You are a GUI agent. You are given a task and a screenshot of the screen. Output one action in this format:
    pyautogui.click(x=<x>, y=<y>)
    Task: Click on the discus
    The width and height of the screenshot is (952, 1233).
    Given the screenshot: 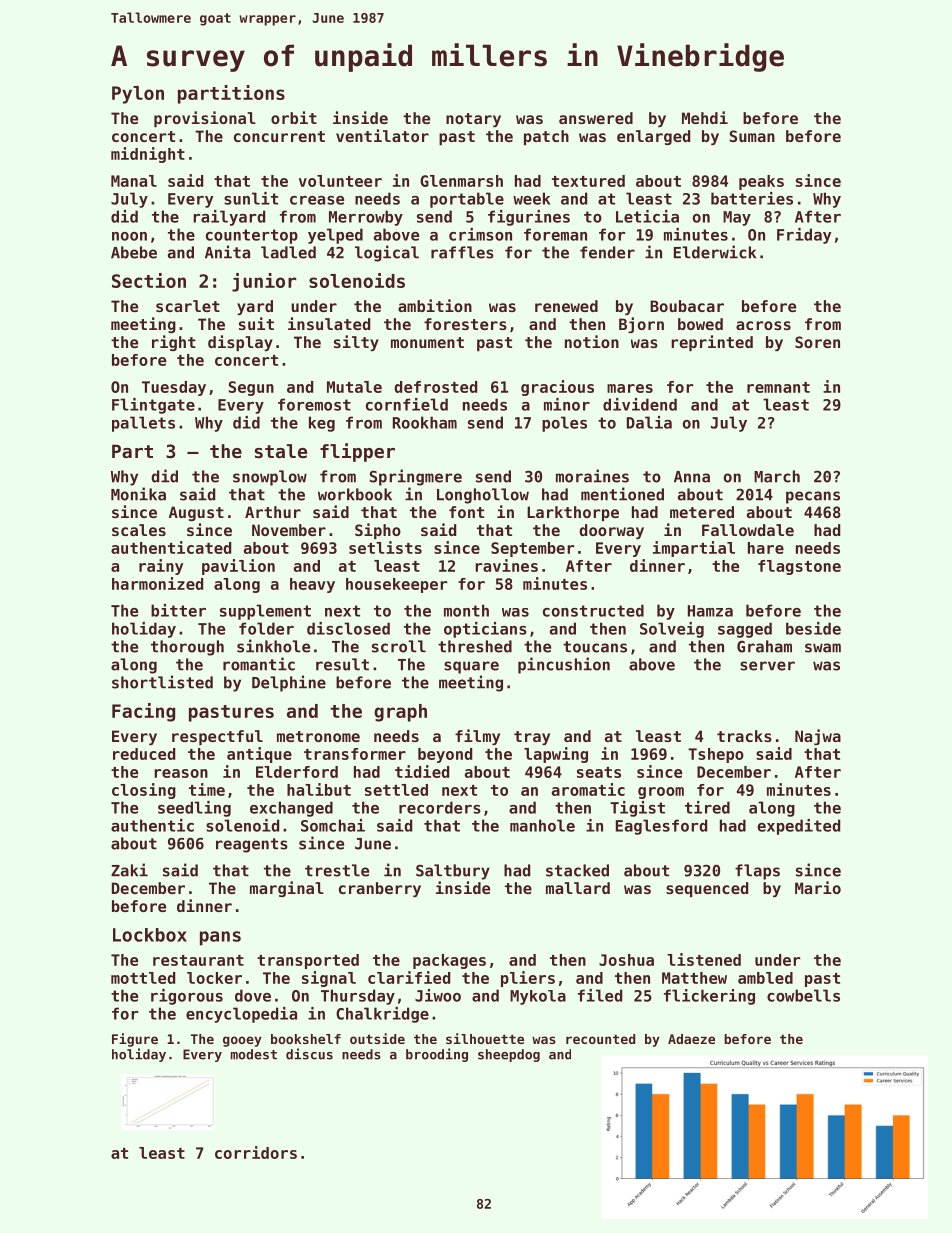 What is the action you would take?
    pyautogui.click(x=309, y=1054)
